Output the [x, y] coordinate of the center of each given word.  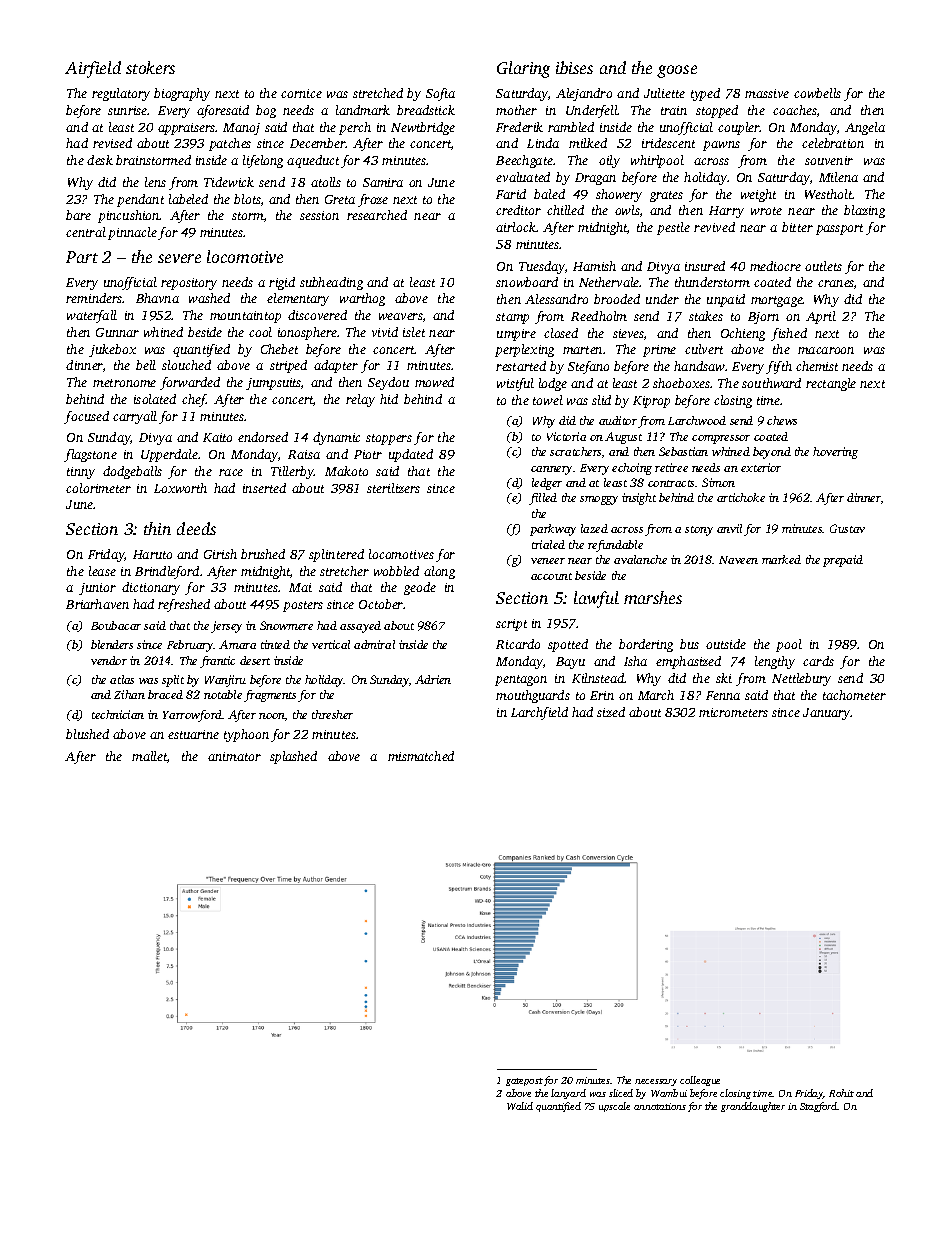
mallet [150, 757]
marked [781, 559]
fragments [270, 696]
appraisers [187, 129]
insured [705, 266]
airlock [516, 227]
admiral [374, 644]
